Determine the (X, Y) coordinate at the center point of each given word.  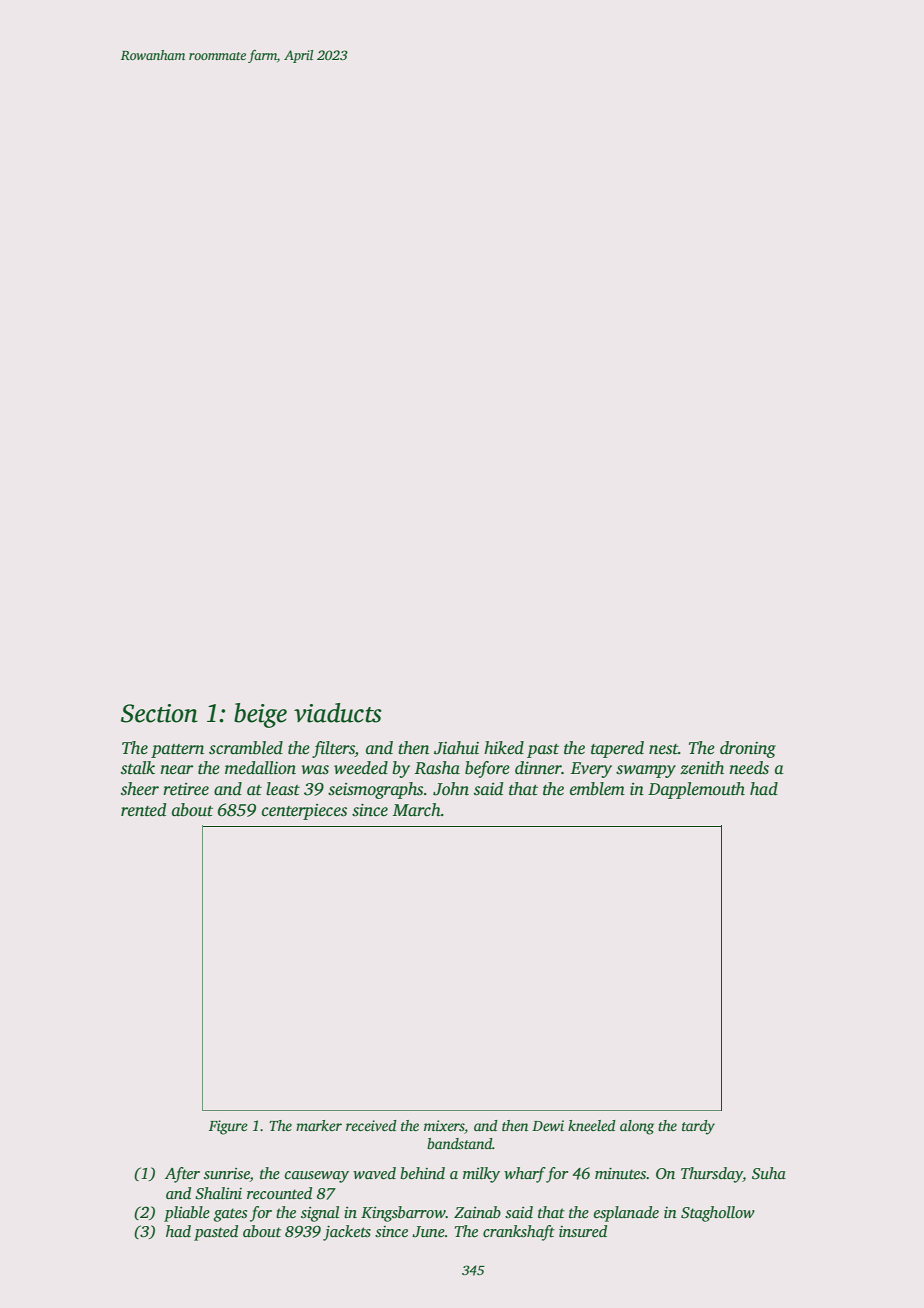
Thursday (712, 1175)
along (637, 1127)
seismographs (375, 790)
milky (481, 1175)
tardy (698, 1127)
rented (143, 810)
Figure (228, 1127)
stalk (138, 768)
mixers (444, 1127)
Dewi (548, 1125)
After (182, 1175)
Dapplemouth (696, 790)
